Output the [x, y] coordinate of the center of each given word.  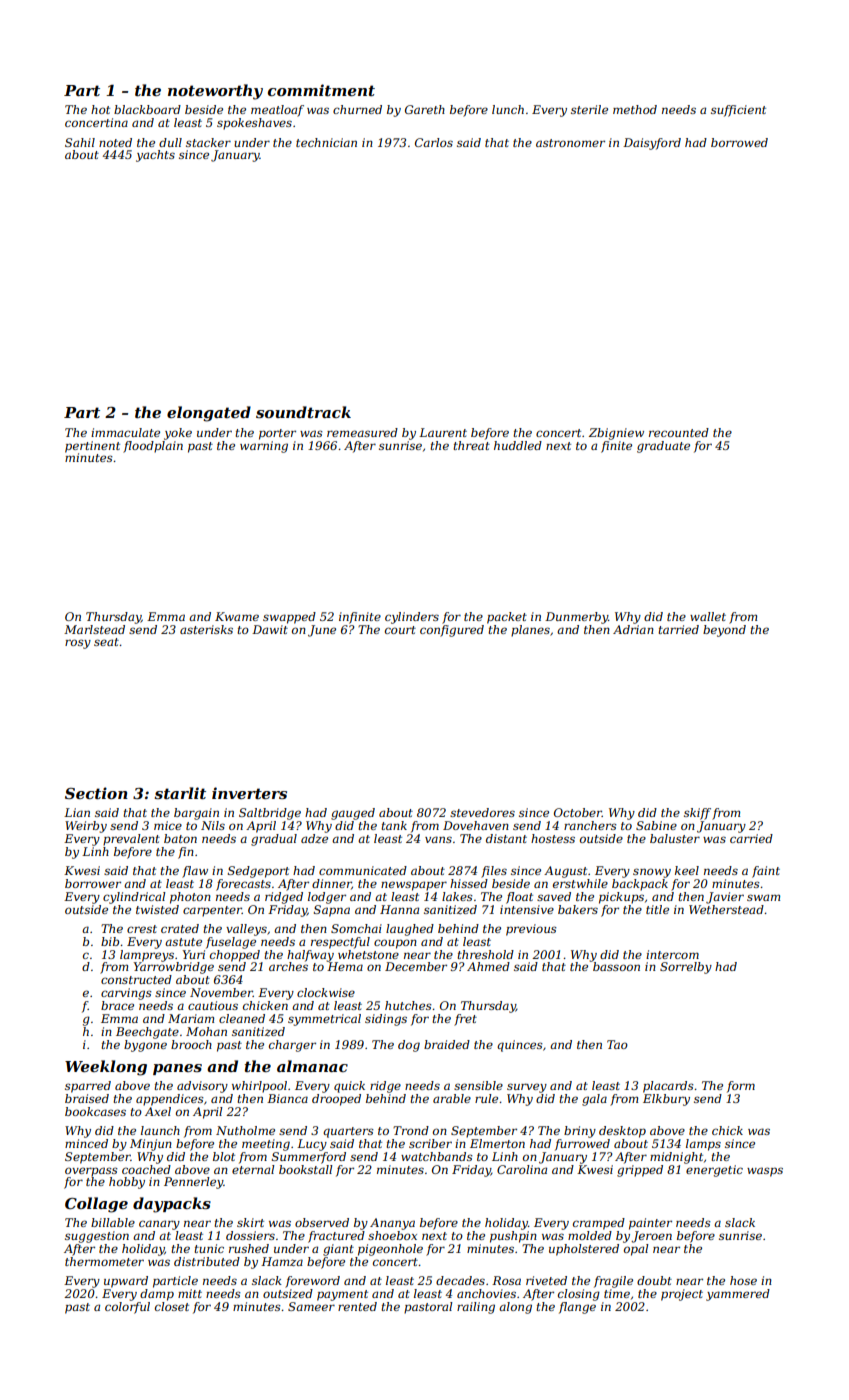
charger [292, 1046]
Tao [617, 1044]
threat [471, 445]
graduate [663, 447]
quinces [520, 1046]
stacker [208, 142]
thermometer [104, 1261]
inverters [249, 793]
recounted [679, 432]
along [515, 1308]
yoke [178, 434]
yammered [738, 1295]
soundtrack [303, 412]
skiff [697, 814]
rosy [78, 644]
